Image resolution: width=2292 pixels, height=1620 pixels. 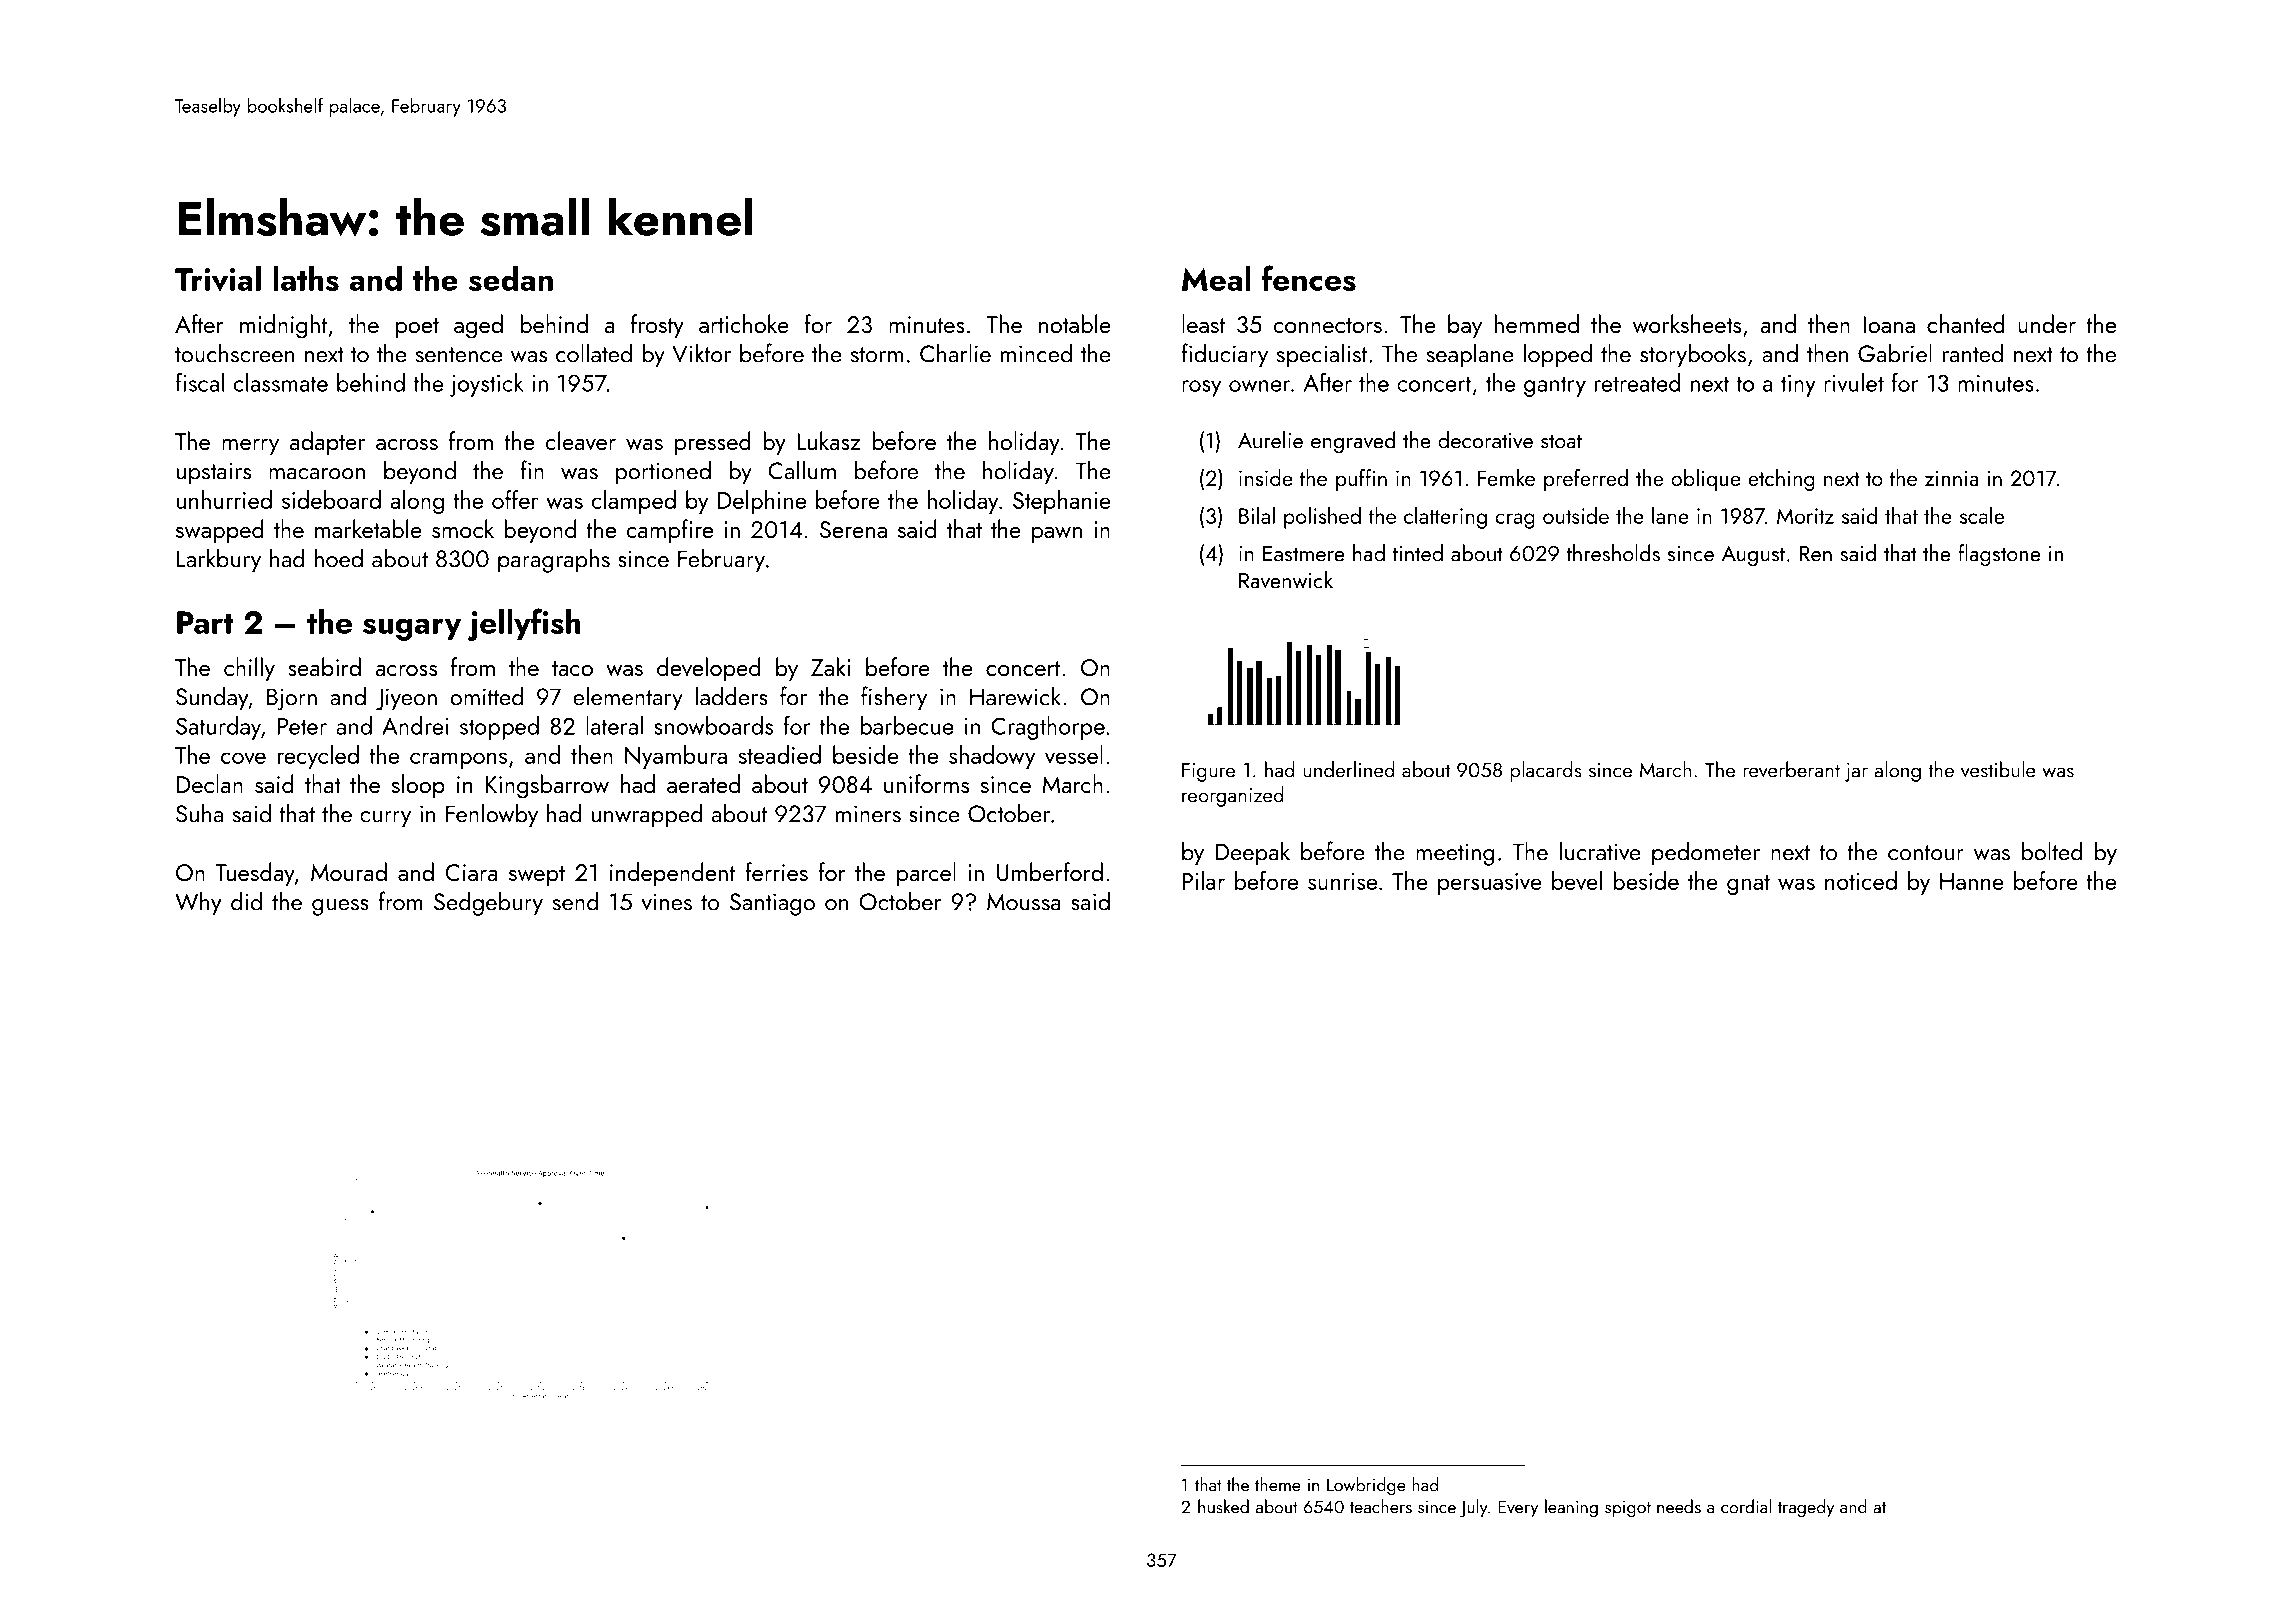 What do you see at coordinates (1613, 553) in the document?
I see `thresholds` at bounding box center [1613, 553].
